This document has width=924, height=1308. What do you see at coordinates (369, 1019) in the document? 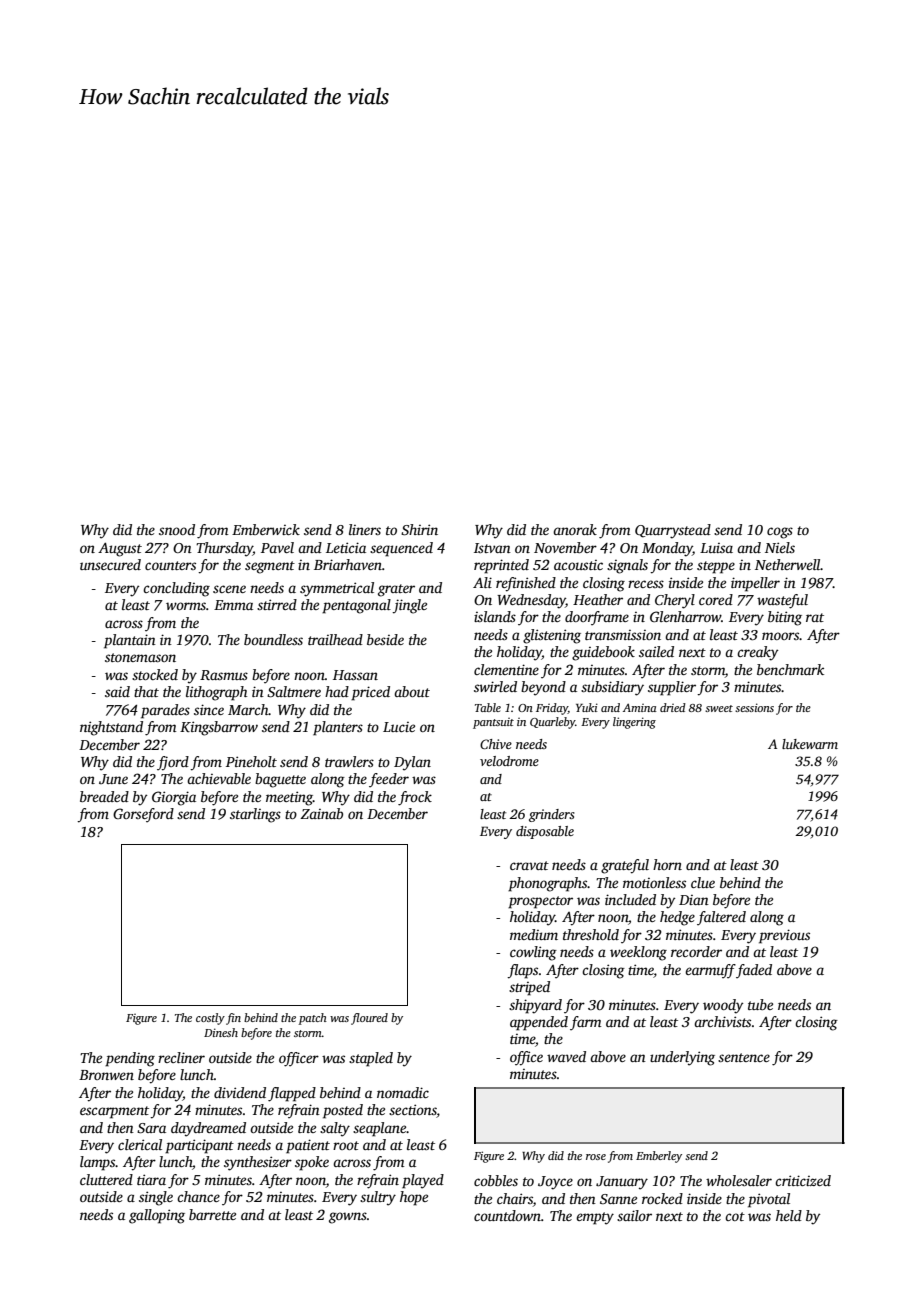
I see `floured` at bounding box center [369, 1019].
